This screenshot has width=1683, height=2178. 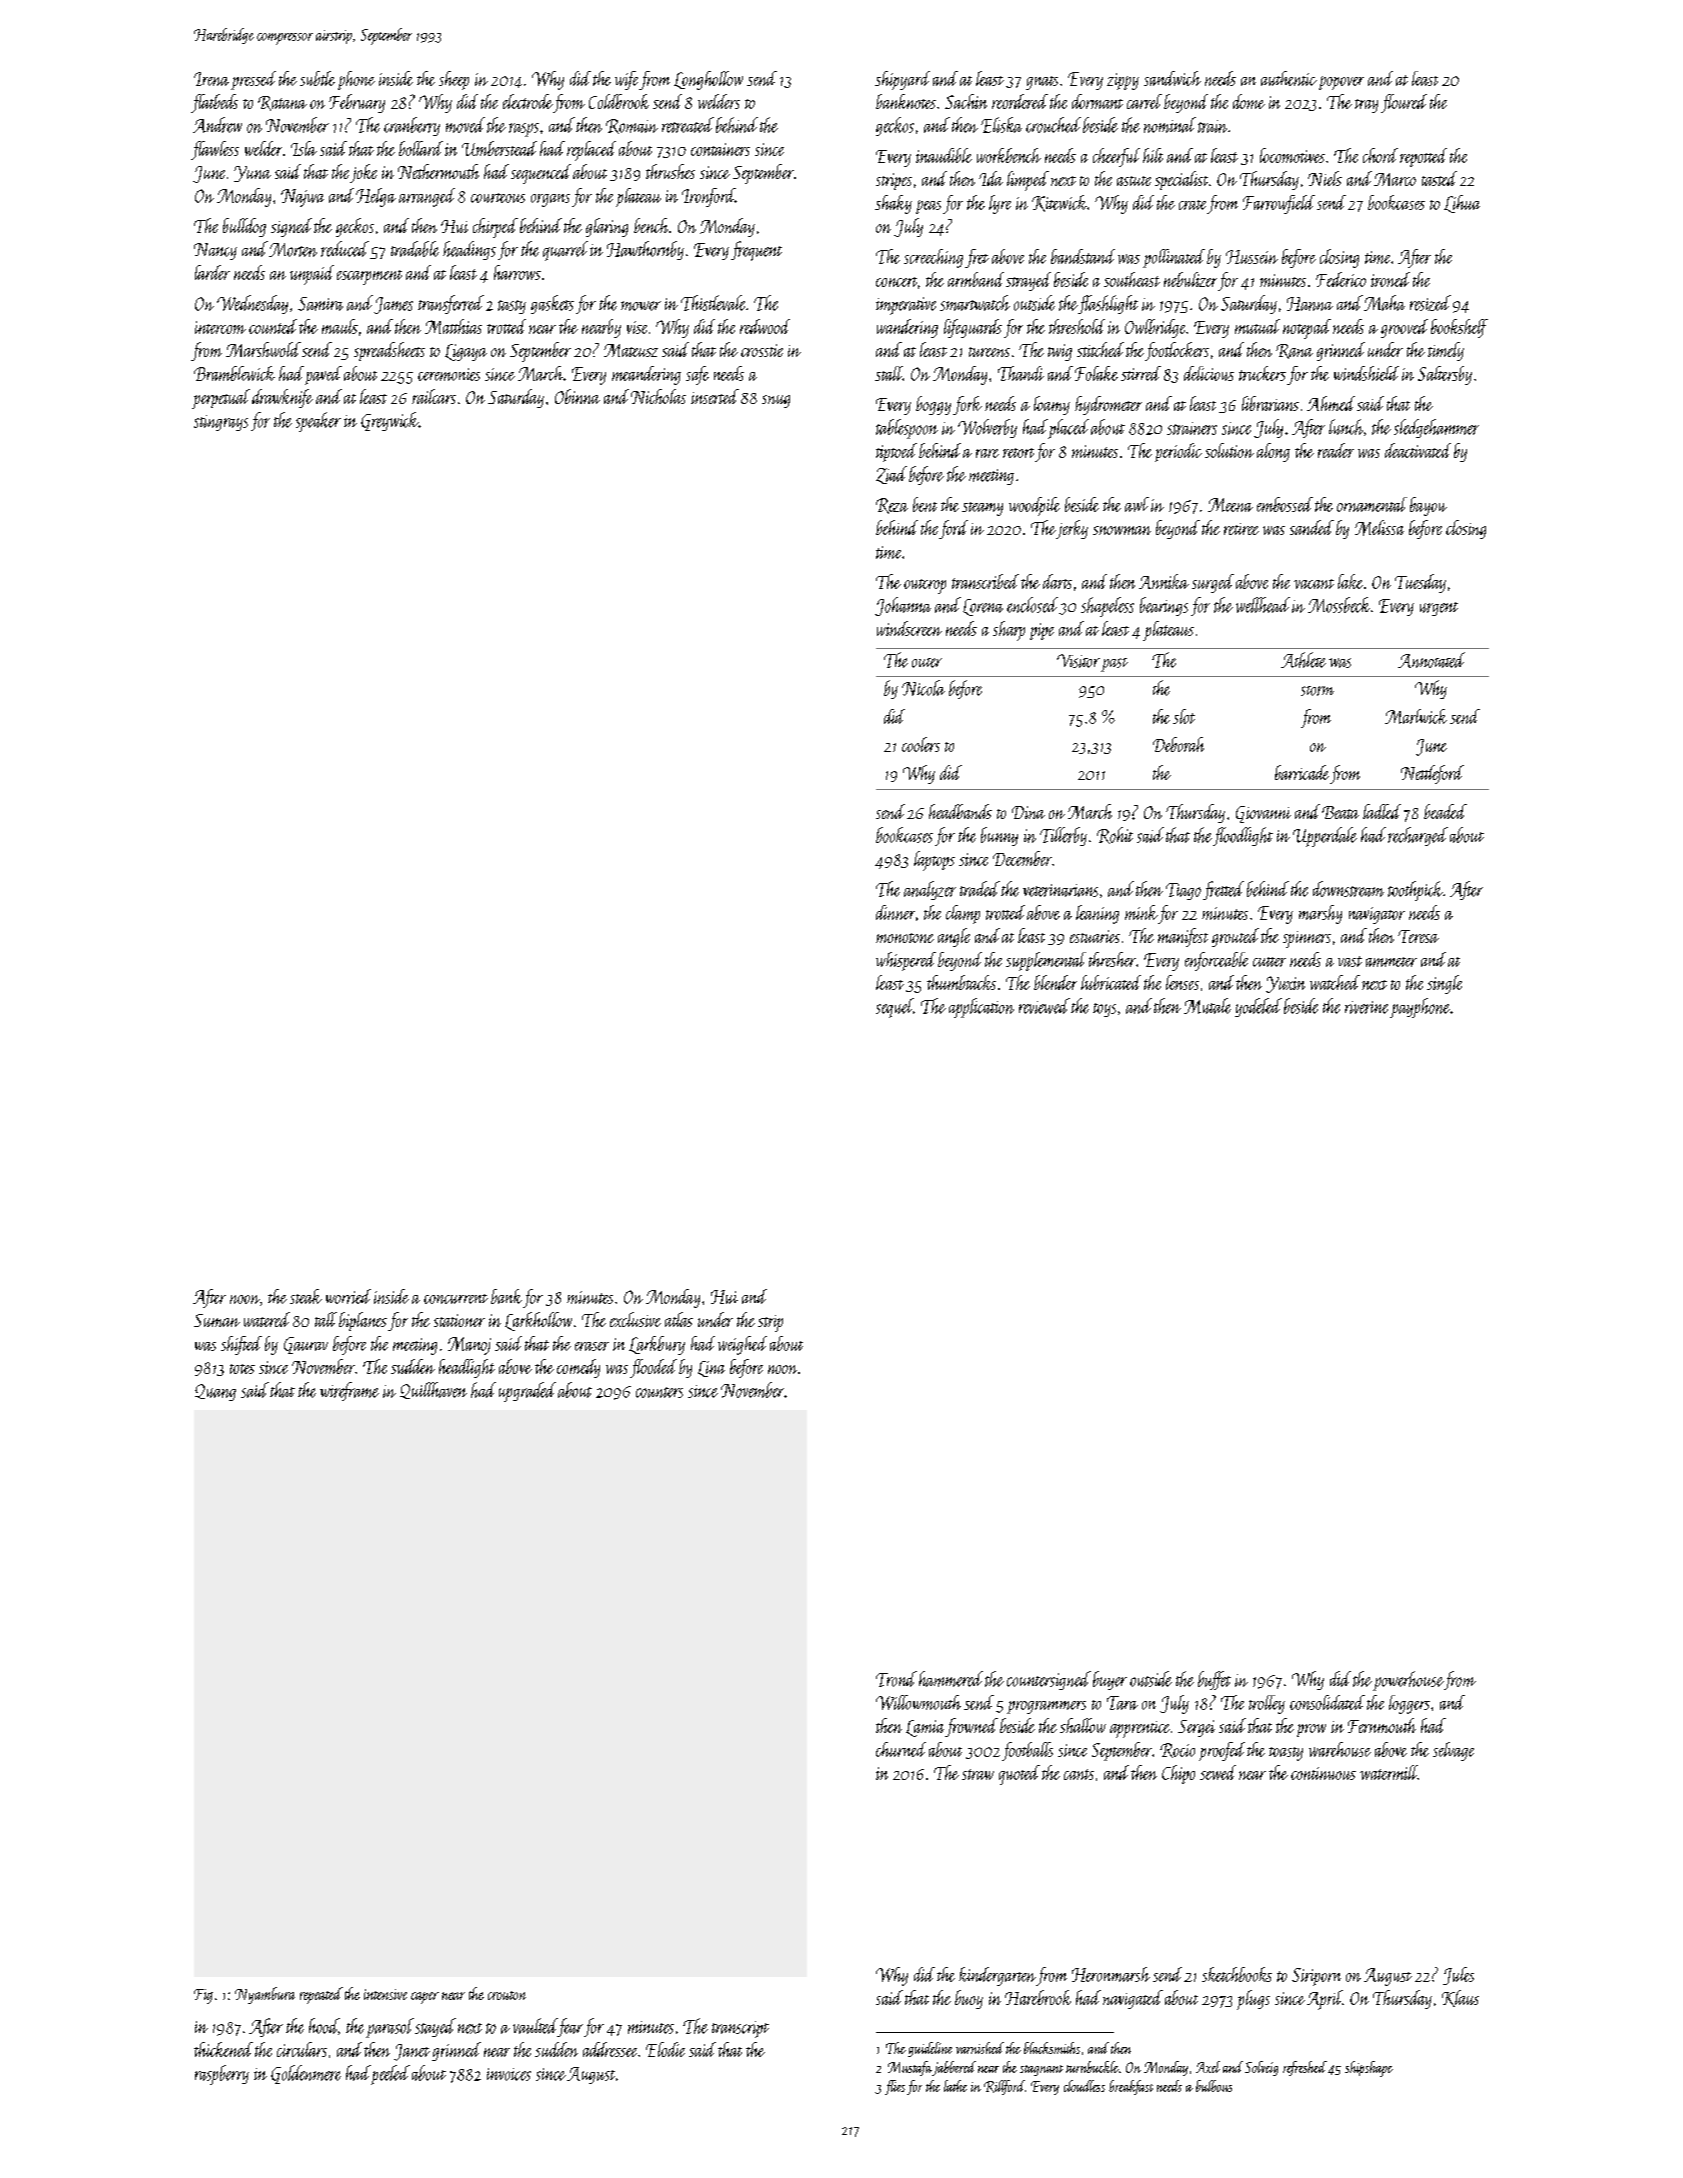 What do you see at coordinates (934, 861) in the screenshot?
I see `laptops` at bounding box center [934, 861].
